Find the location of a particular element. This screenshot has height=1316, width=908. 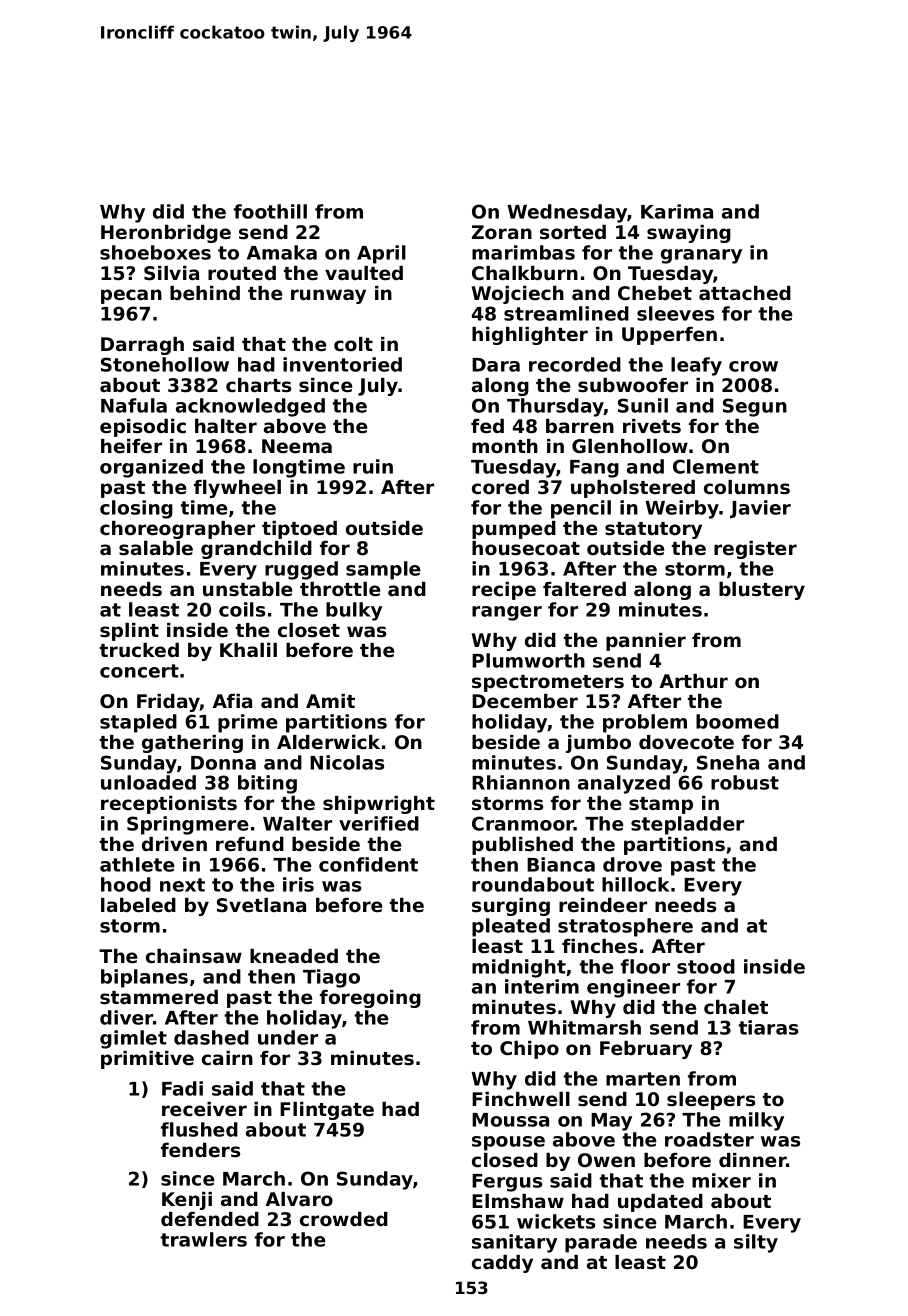

Sunil is located at coordinates (643, 405).
